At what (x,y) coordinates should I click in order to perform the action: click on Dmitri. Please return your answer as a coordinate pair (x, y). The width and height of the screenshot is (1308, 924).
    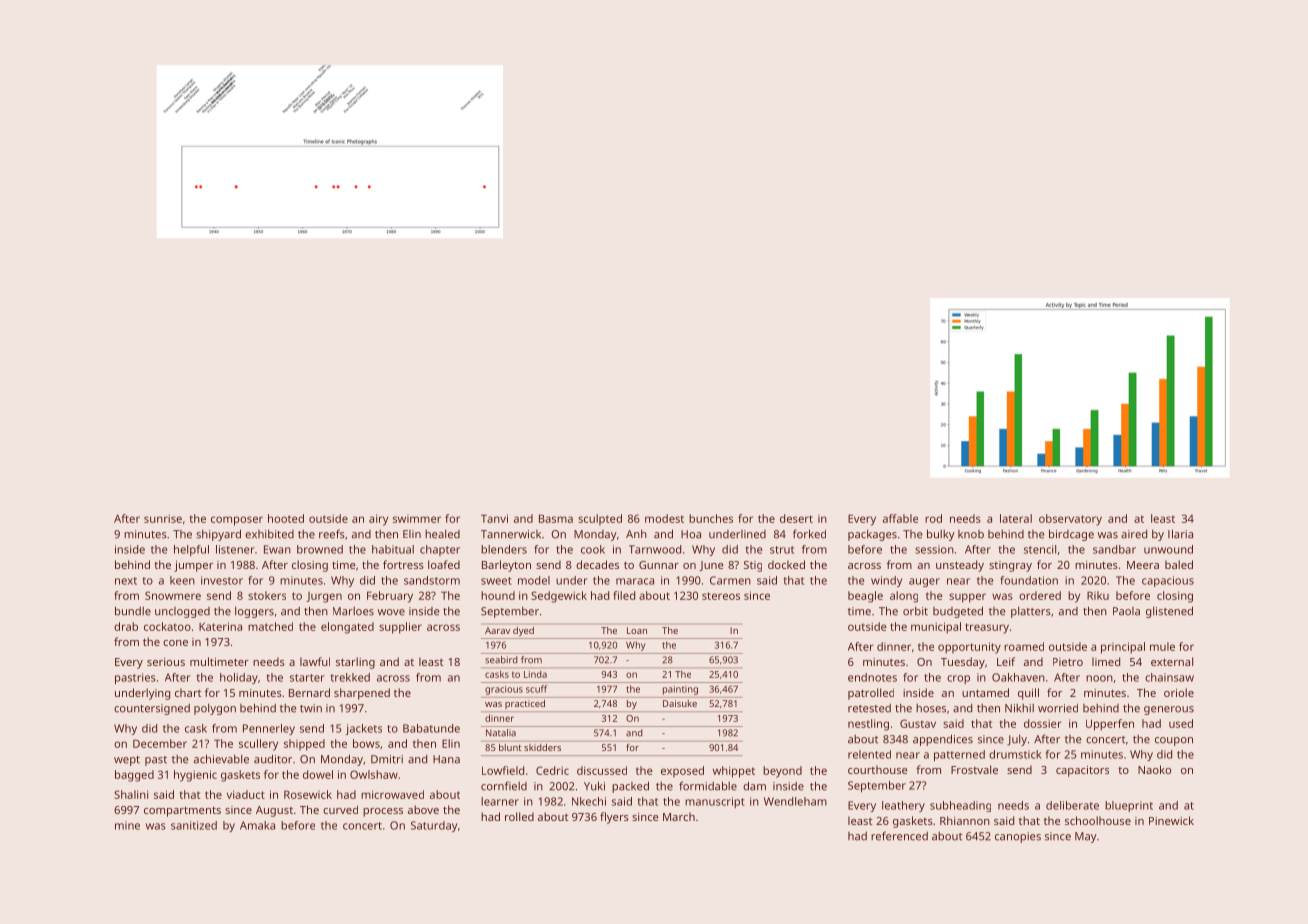
    Looking at the image, I should click on (387, 759).
